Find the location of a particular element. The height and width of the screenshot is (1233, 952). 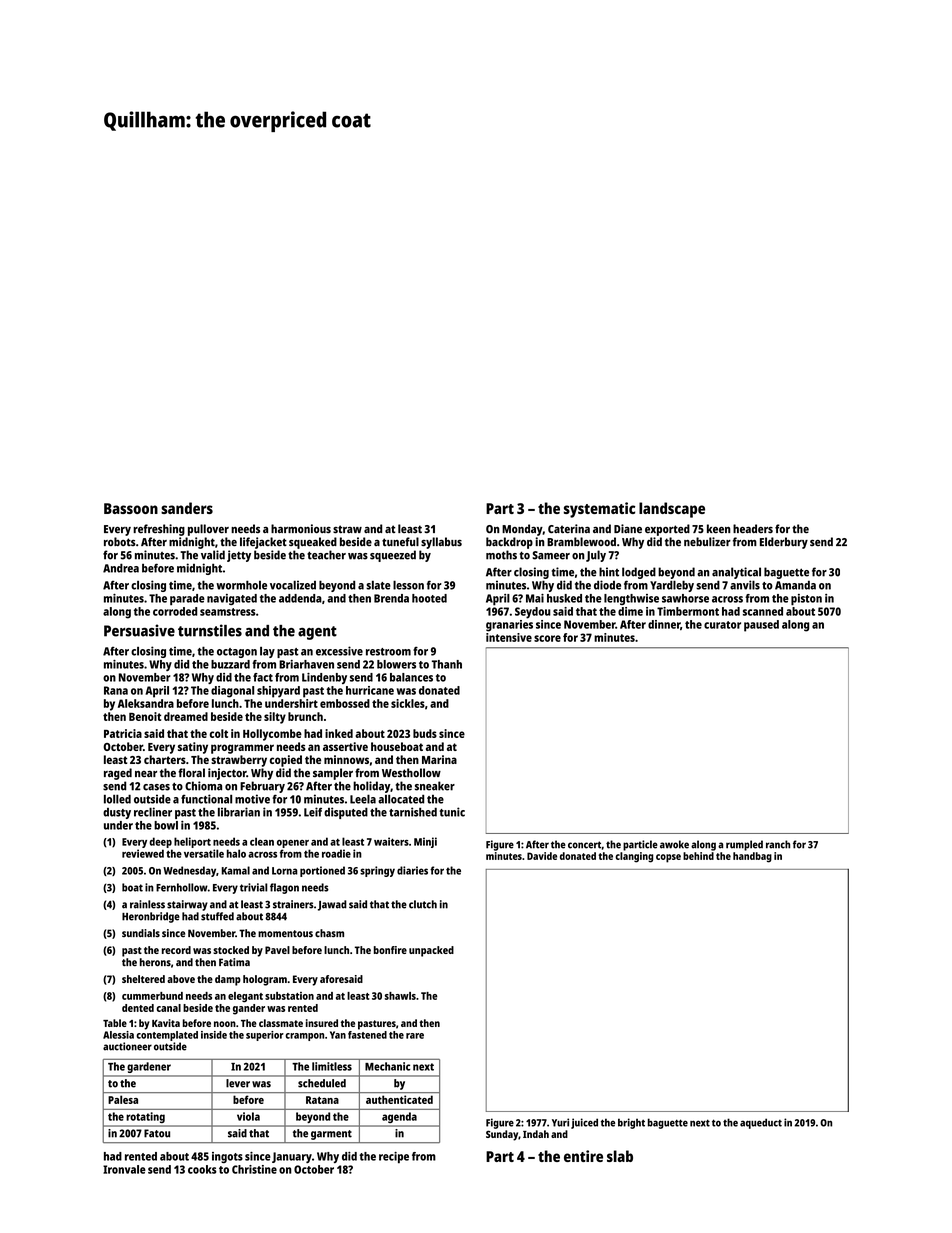

stuffed is located at coordinates (217, 916).
